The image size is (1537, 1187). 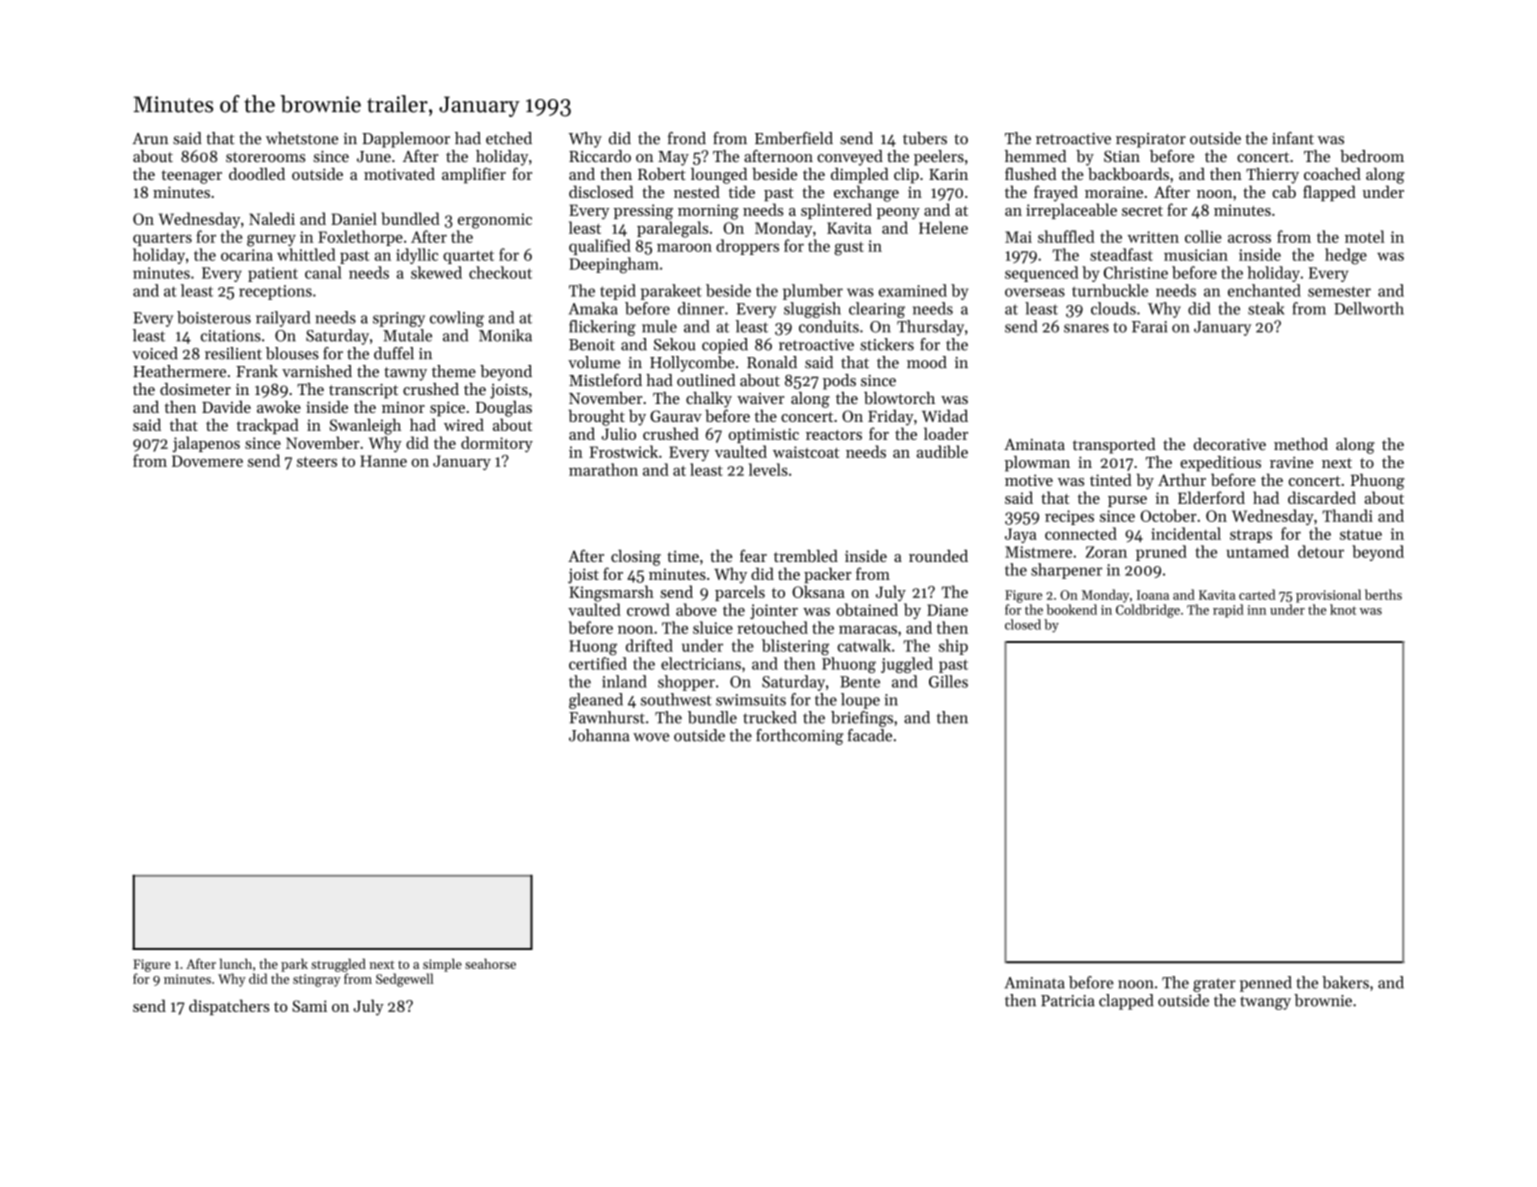 I want to click on reactors, so click(x=834, y=435).
